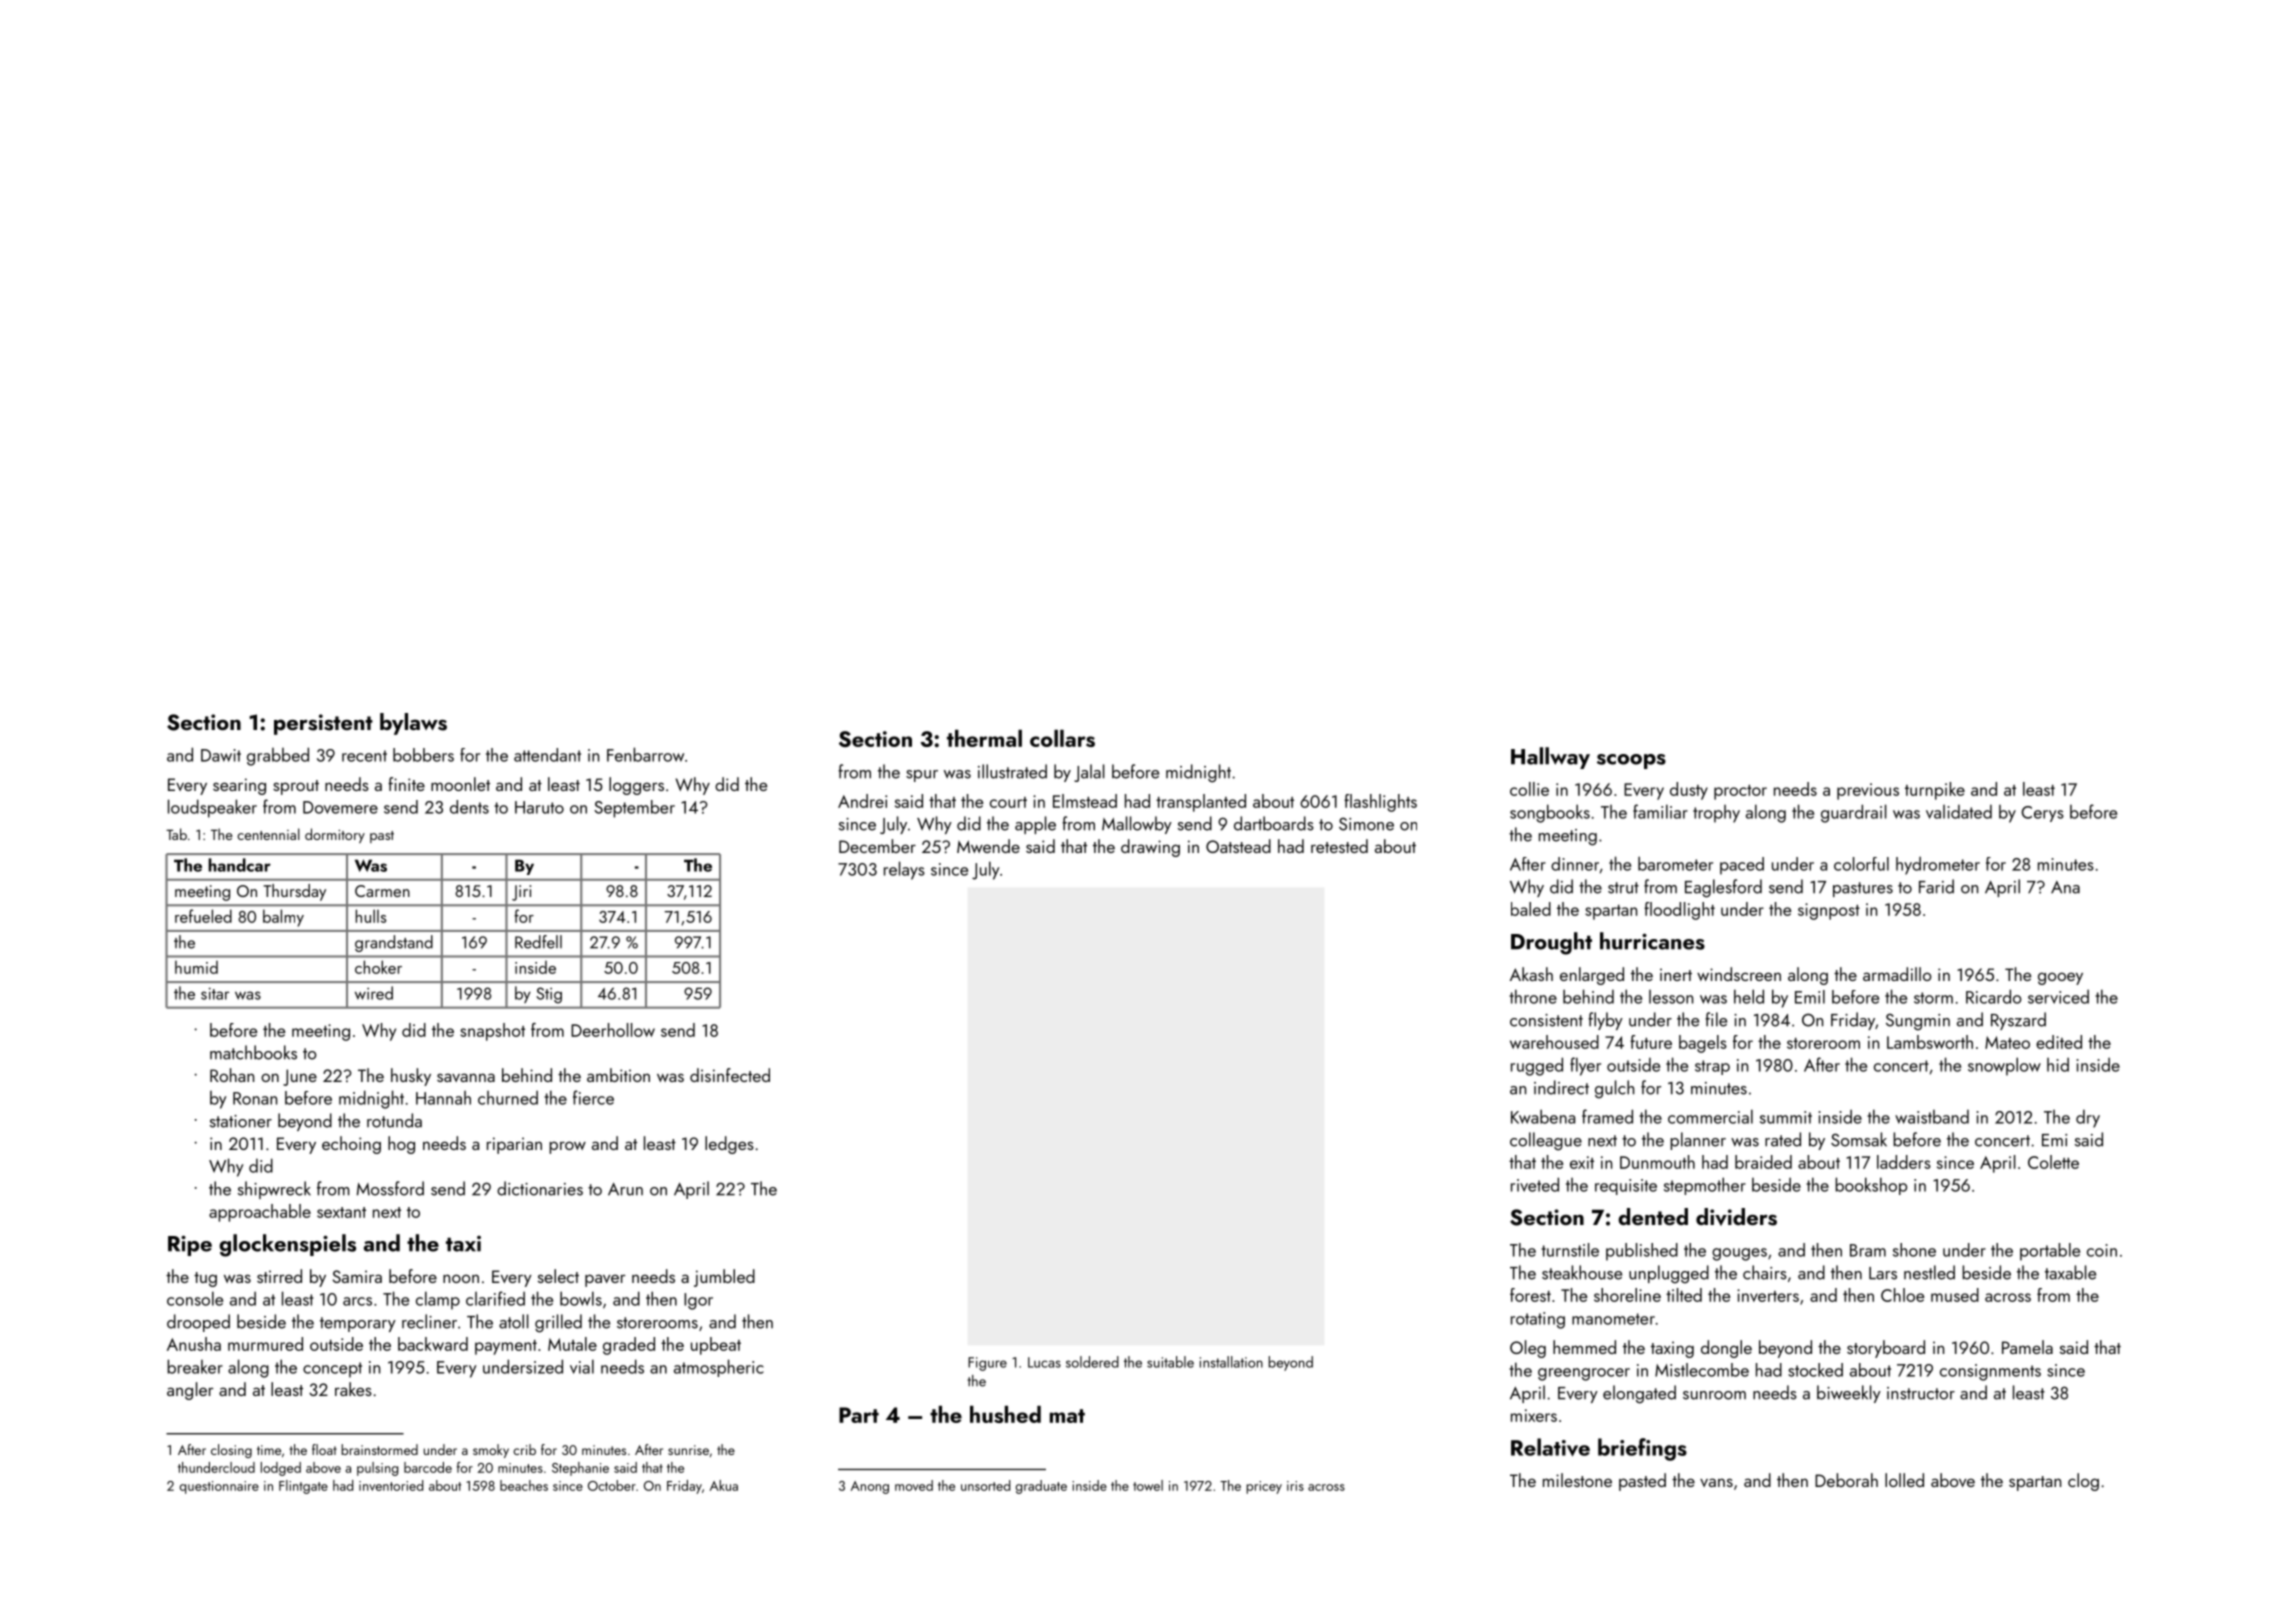  Describe the element at coordinates (645, 754) in the document. I see `Fenbarrow` at that location.
